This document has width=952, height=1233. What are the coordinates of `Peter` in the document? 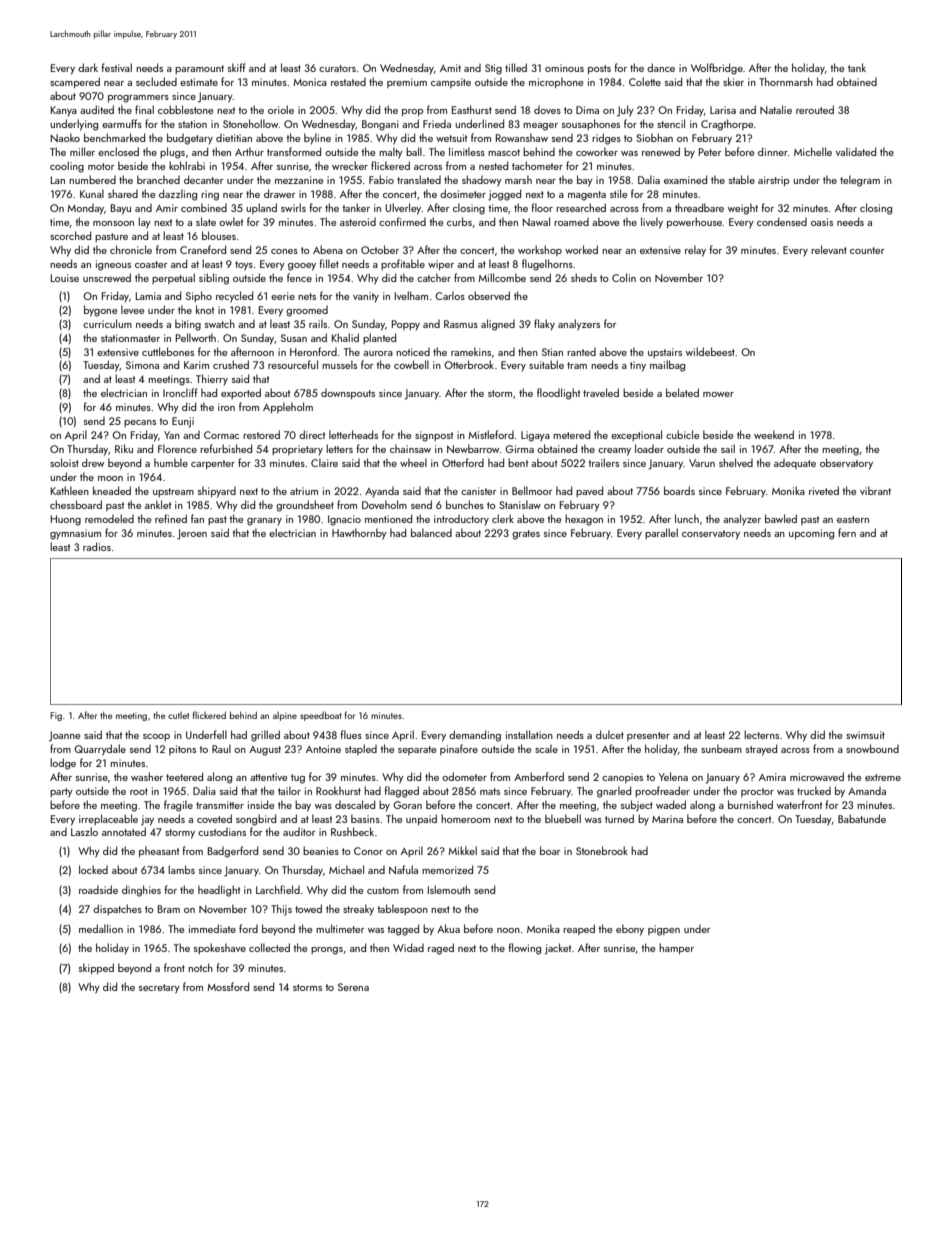 It's located at (710, 152).
